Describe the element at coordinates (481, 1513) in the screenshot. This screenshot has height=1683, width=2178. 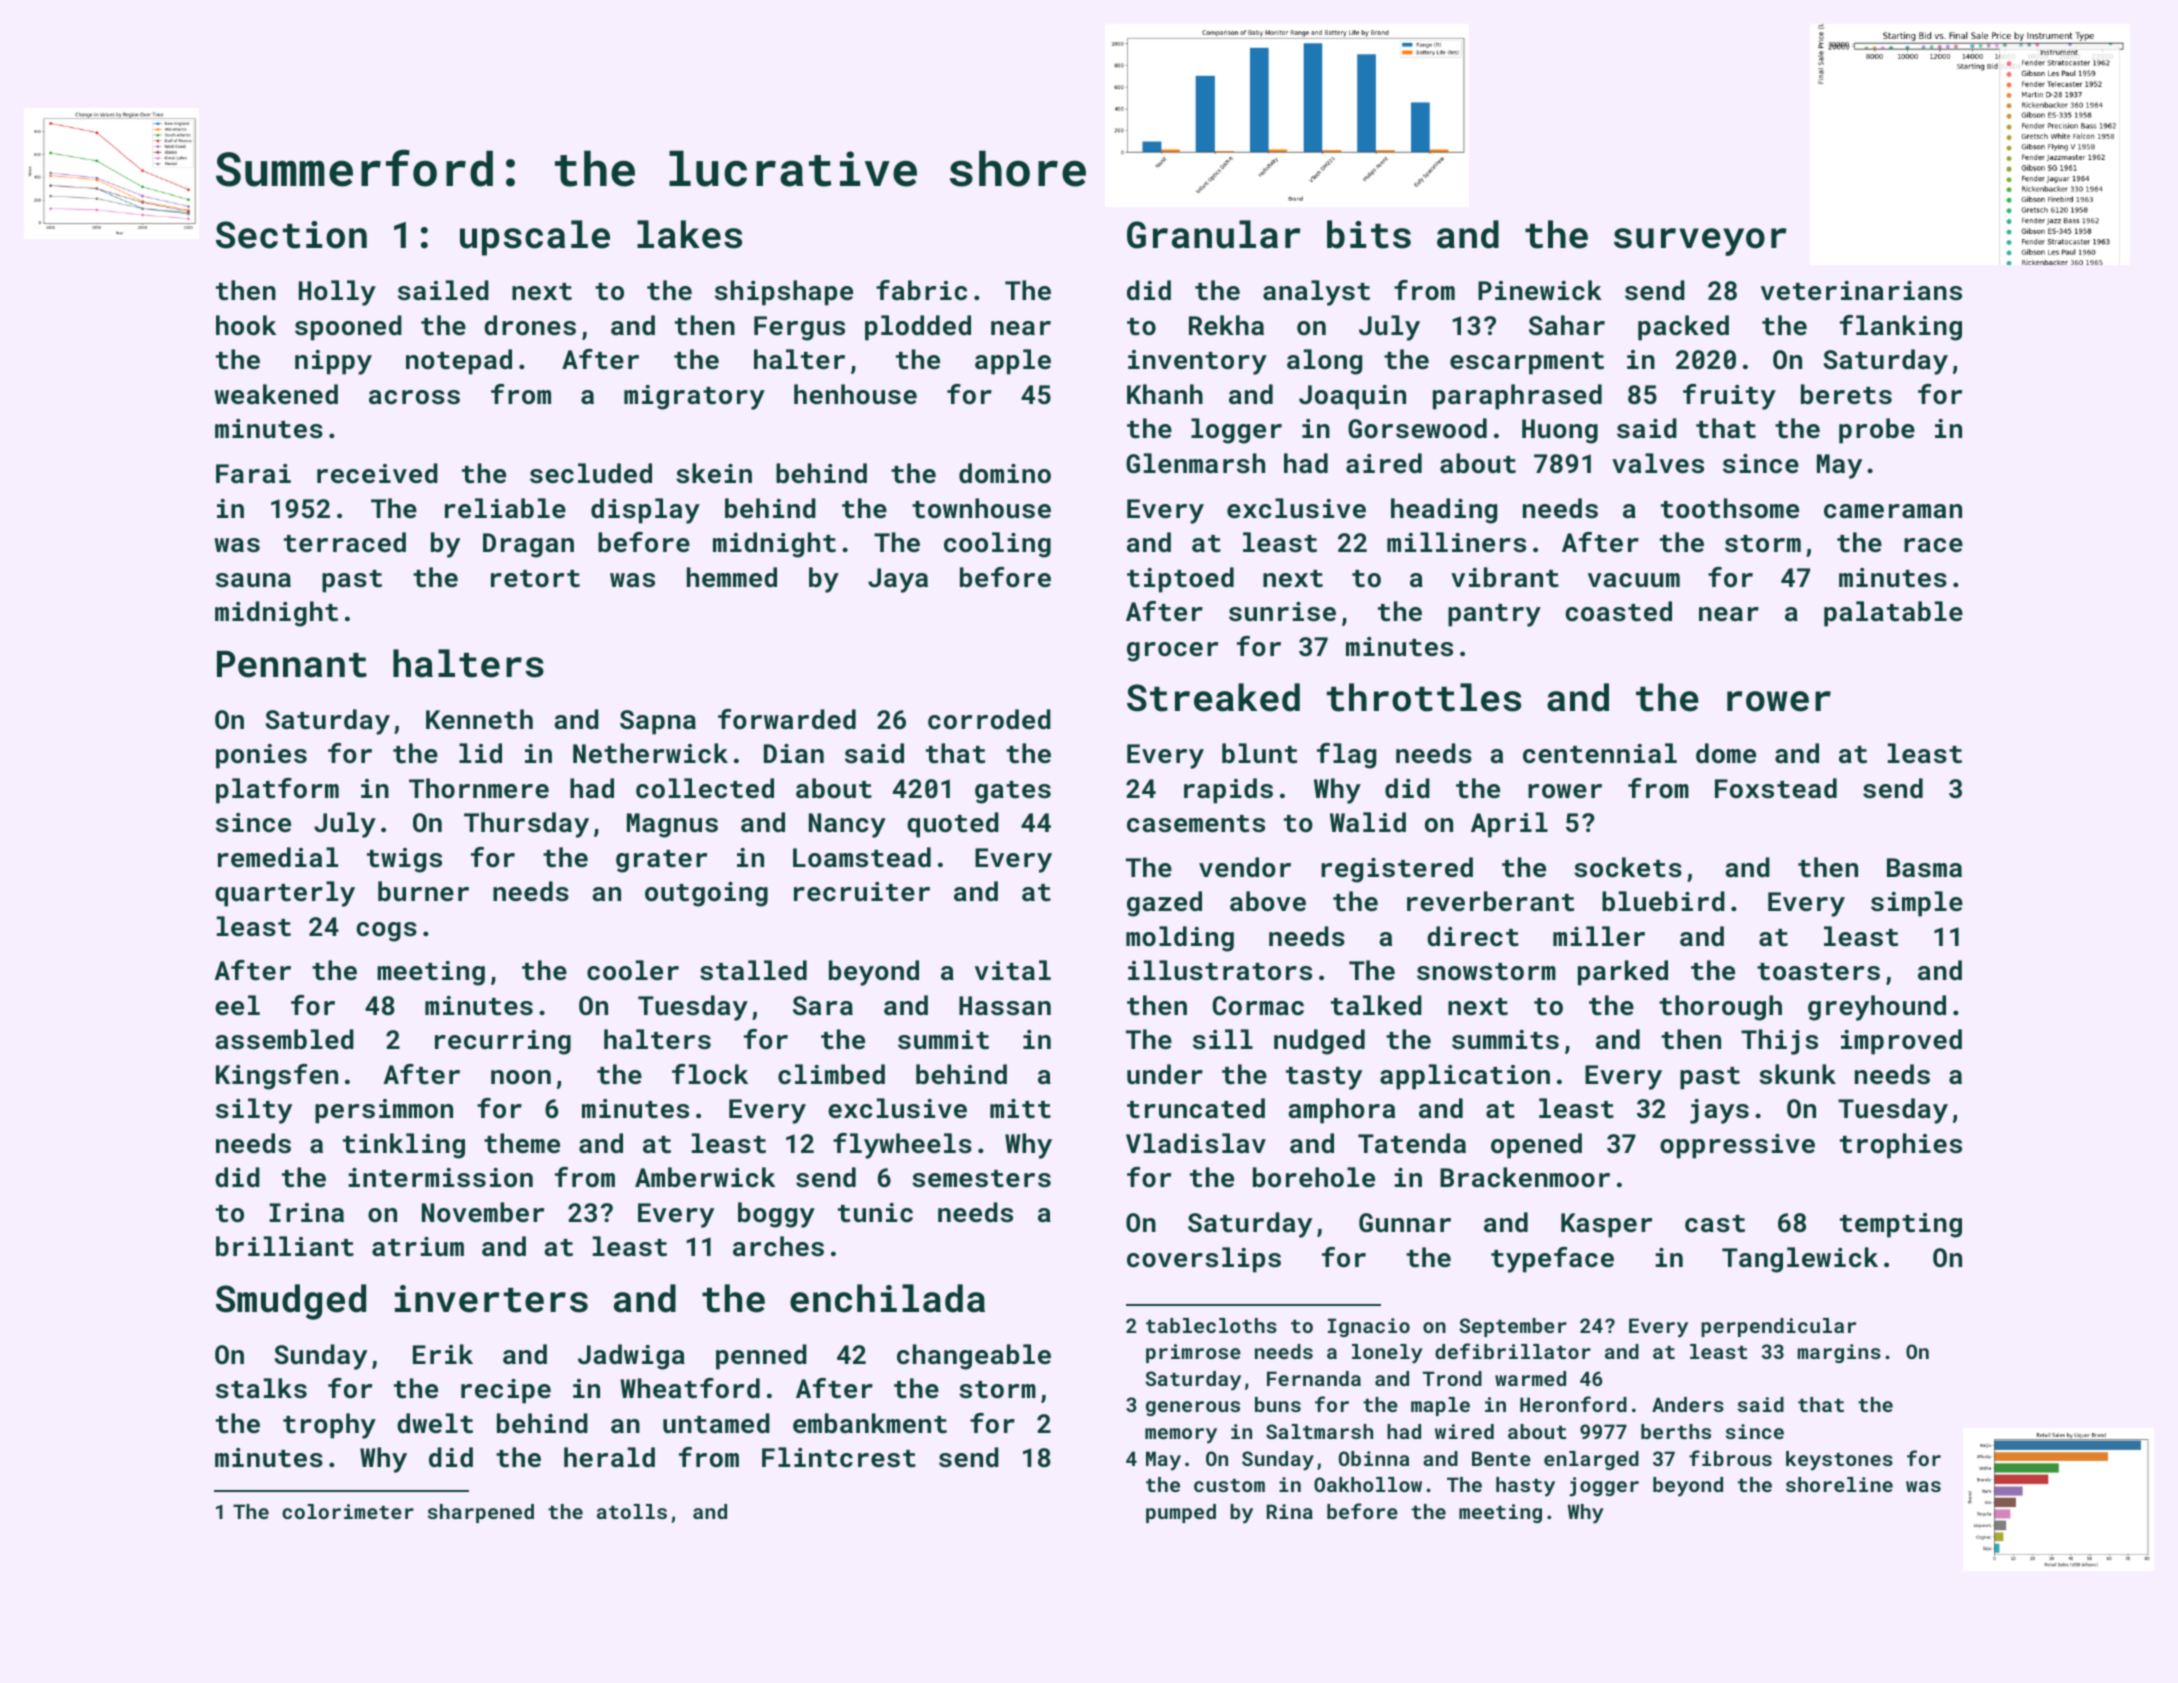
I see `sharpened` at that location.
